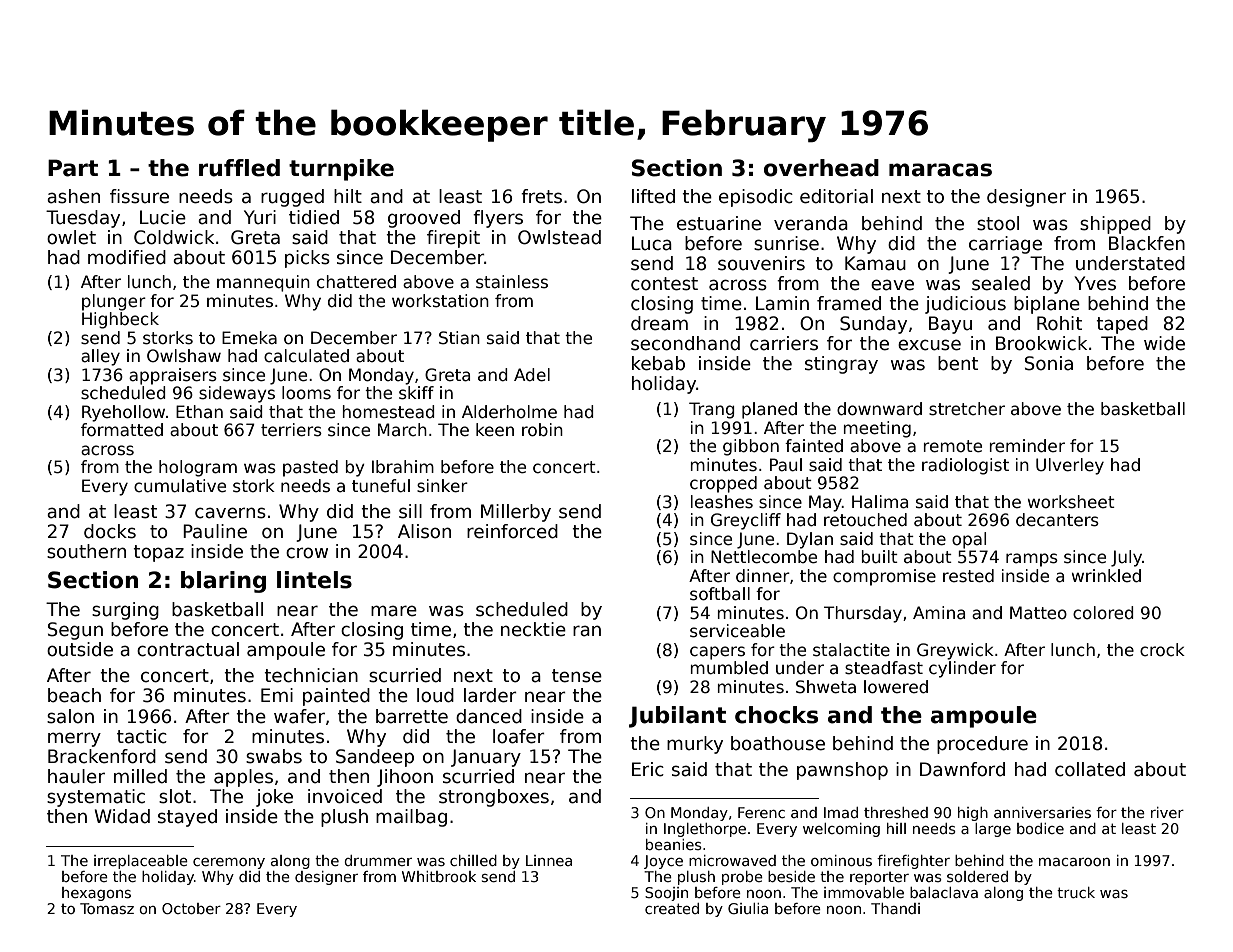 The width and height of the document is (1233, 952). What do you see at coordinates (141, 862) in the document?
I see `irreplaceable` at bounding box center [141, 862].
